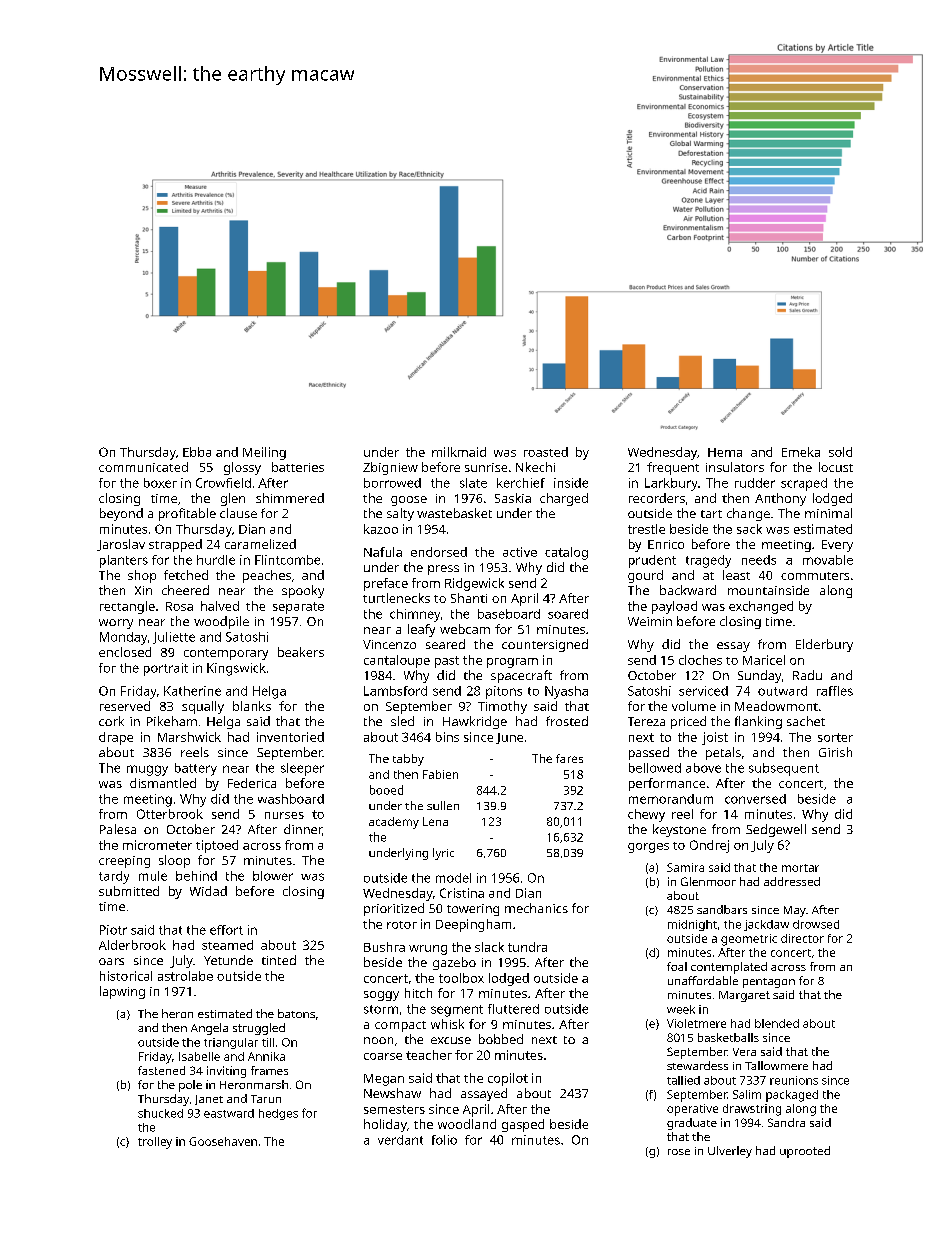 The height and width of the screenshot is (1233, 952). What do you see at coordinates (679, 1152) in the screenshot?
I see `rose` at bounding box center [679, 1152].
